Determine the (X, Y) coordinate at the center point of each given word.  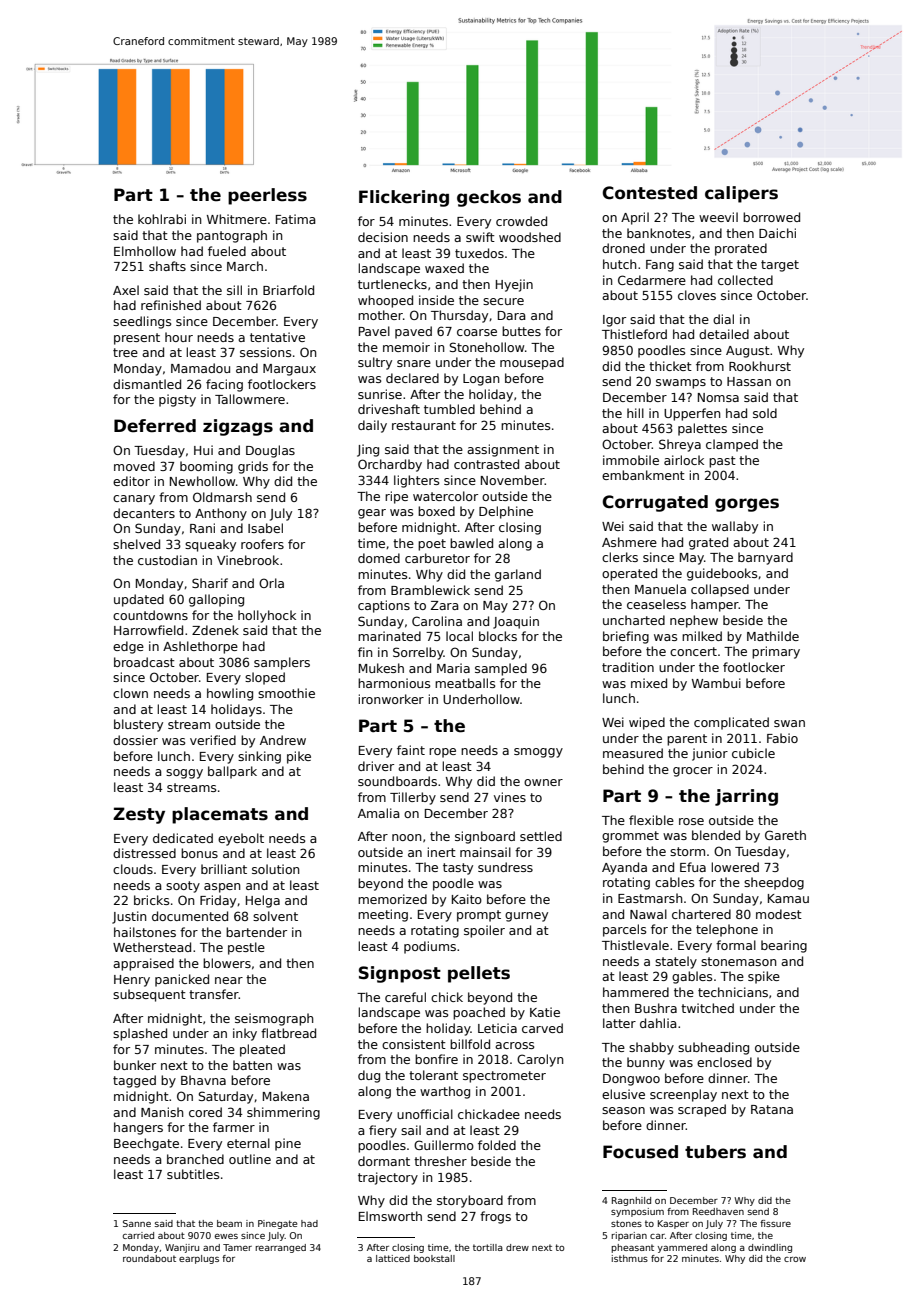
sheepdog (774, 883)
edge (128, 647)
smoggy (538, 753)
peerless (267, 196)
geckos (489, 198)
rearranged (280, 1248)
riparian (629, 1236)
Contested (649, 193)
